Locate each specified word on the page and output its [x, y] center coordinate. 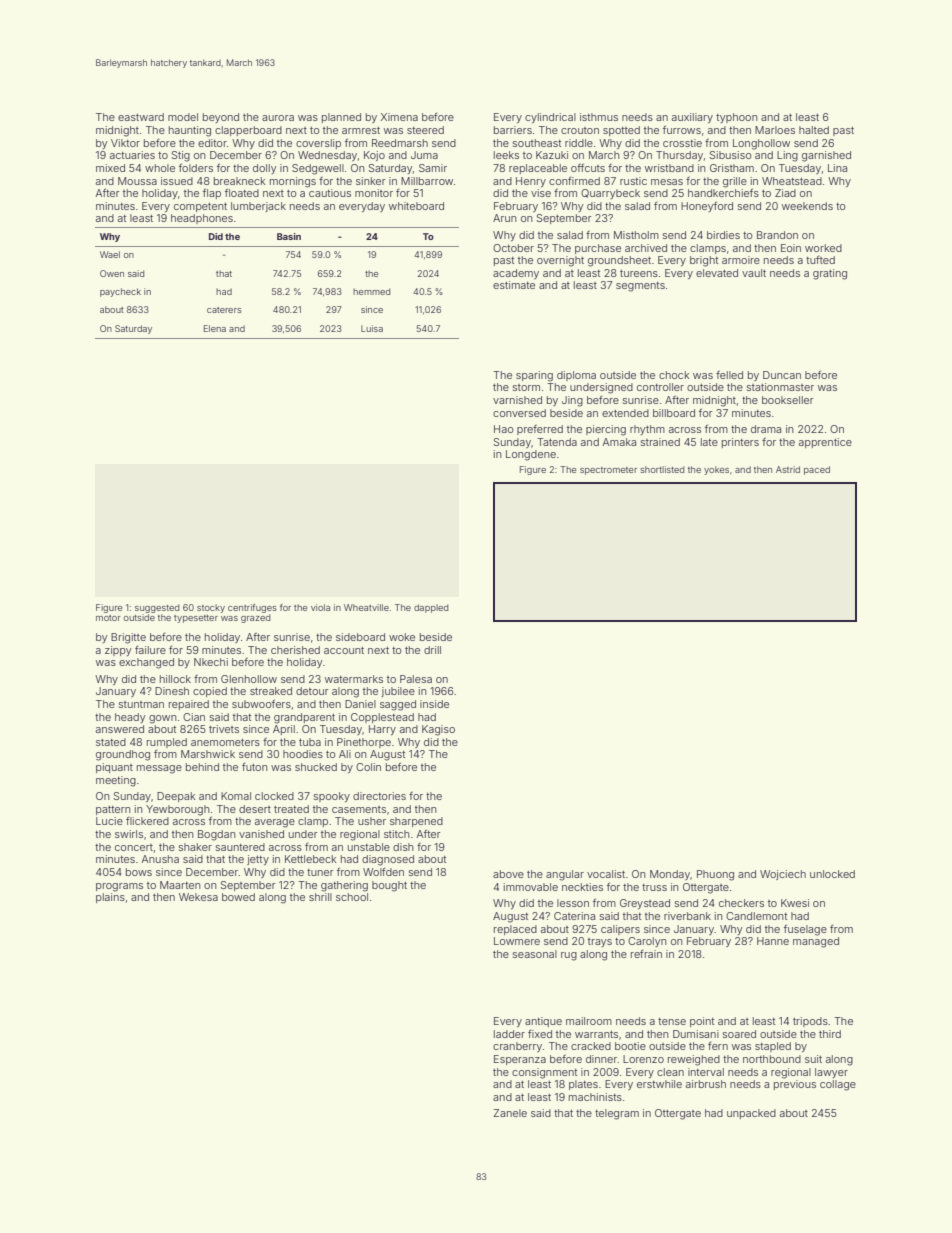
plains [110, 898]
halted [814, 130]
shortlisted [662, 469]
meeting [116, 781]
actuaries [132, 155]
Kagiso [438, 730]
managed [816, 942]
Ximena [399, 117]
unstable [369, 847]
